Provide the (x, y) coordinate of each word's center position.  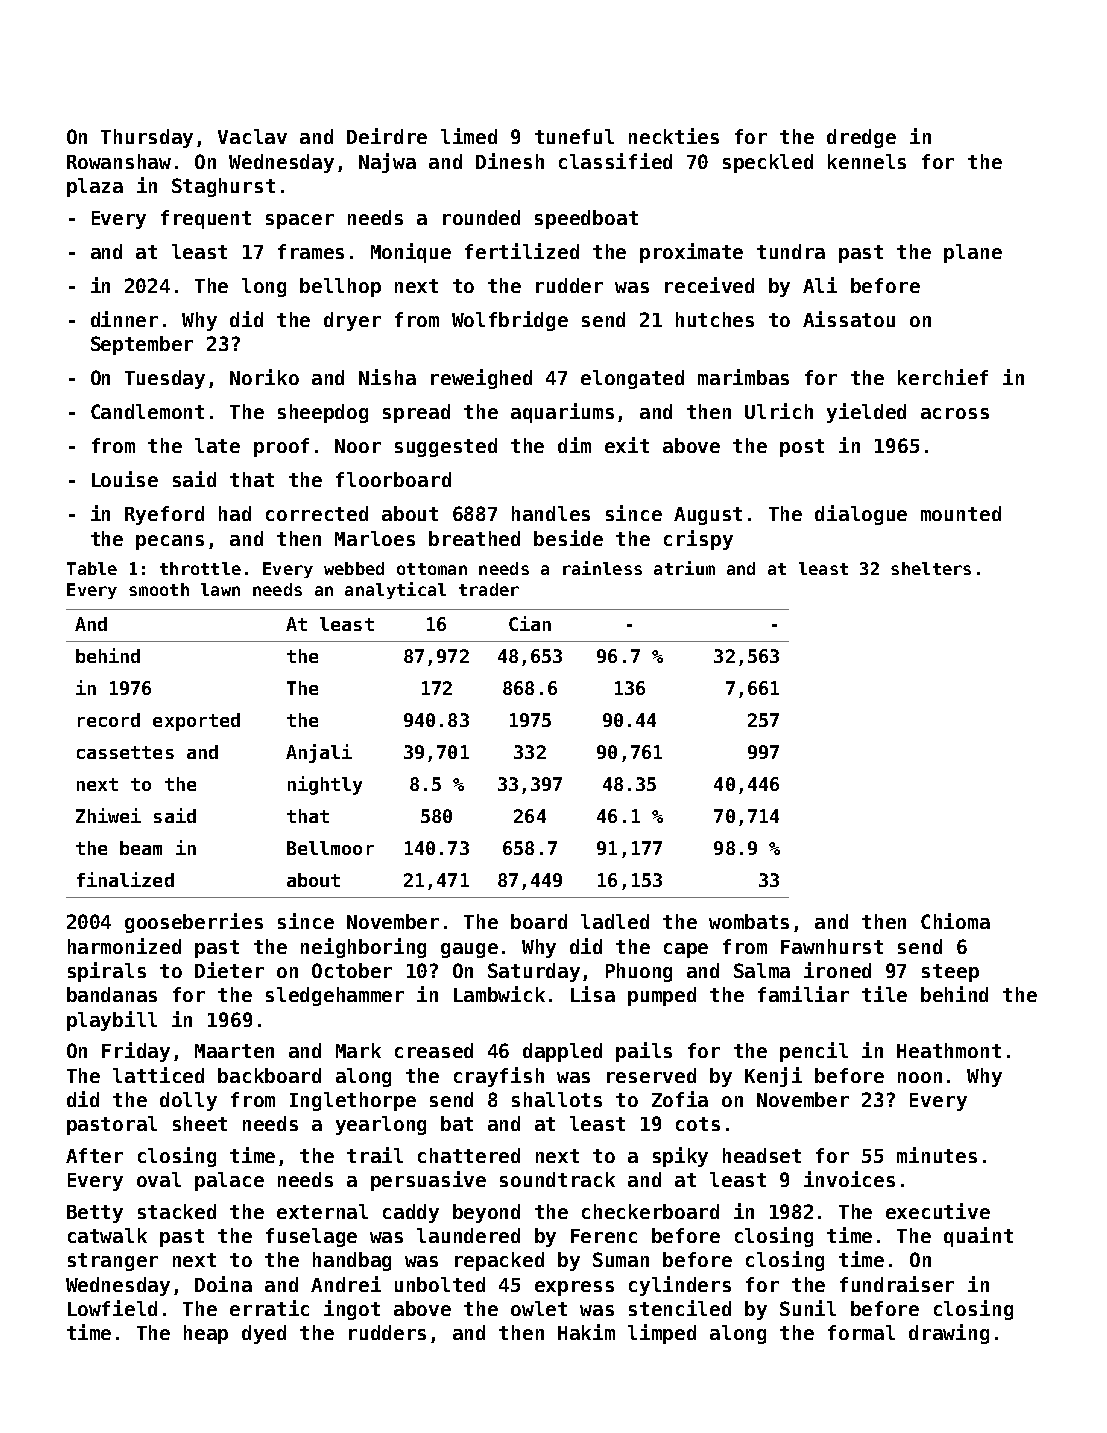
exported (196, 722)
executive (938, 1211)
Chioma (955, 921)
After (94, 1155)
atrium (684, 568)
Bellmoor (330, 848)
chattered (469, 1155)
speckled (768, 163)
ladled (615, 921)
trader (489, 589)
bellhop (340, 287)
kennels (867, 161)
